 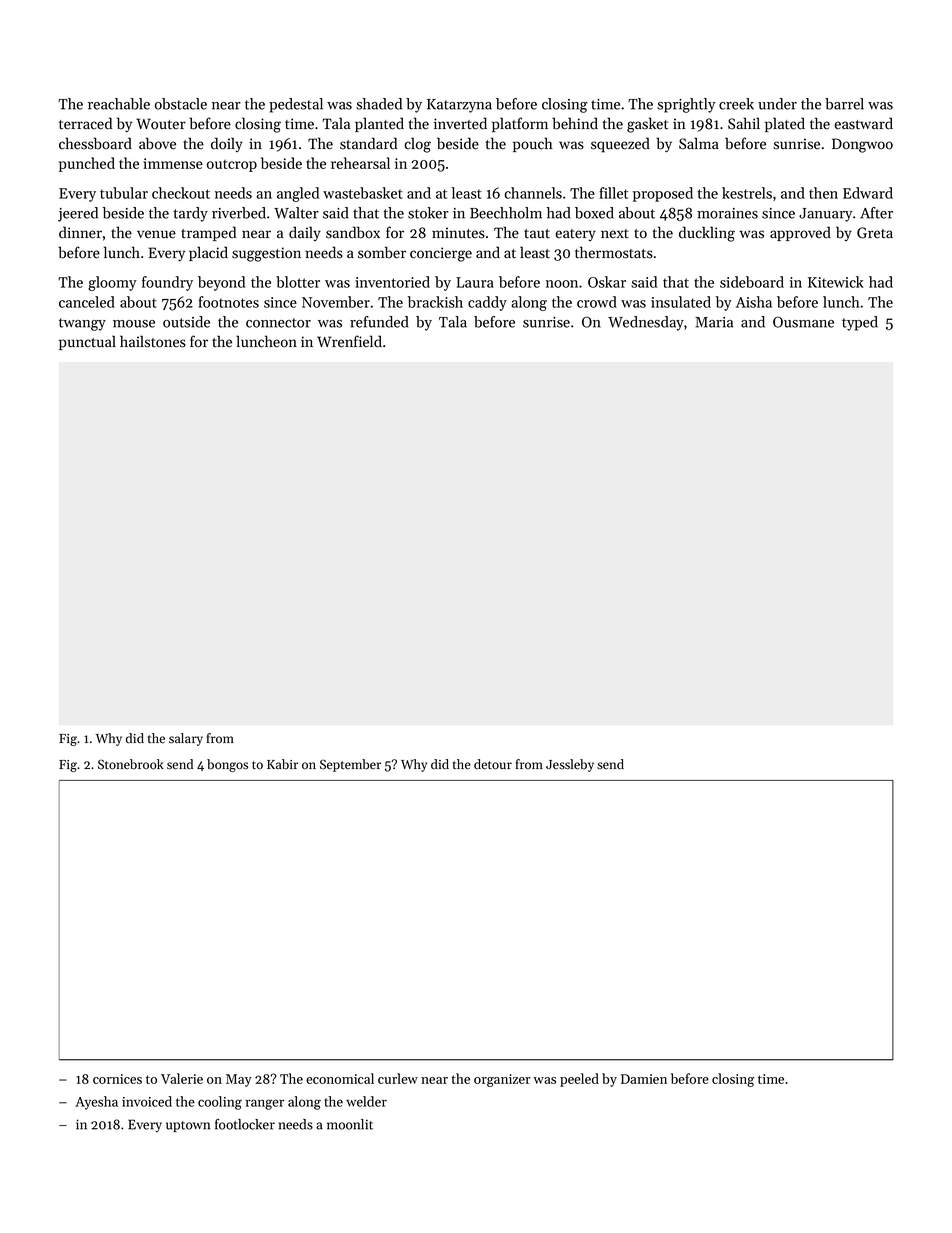 What do you see at coordinates (777, 104) in the image?
I see `under` at bounding box center [777, 104].
